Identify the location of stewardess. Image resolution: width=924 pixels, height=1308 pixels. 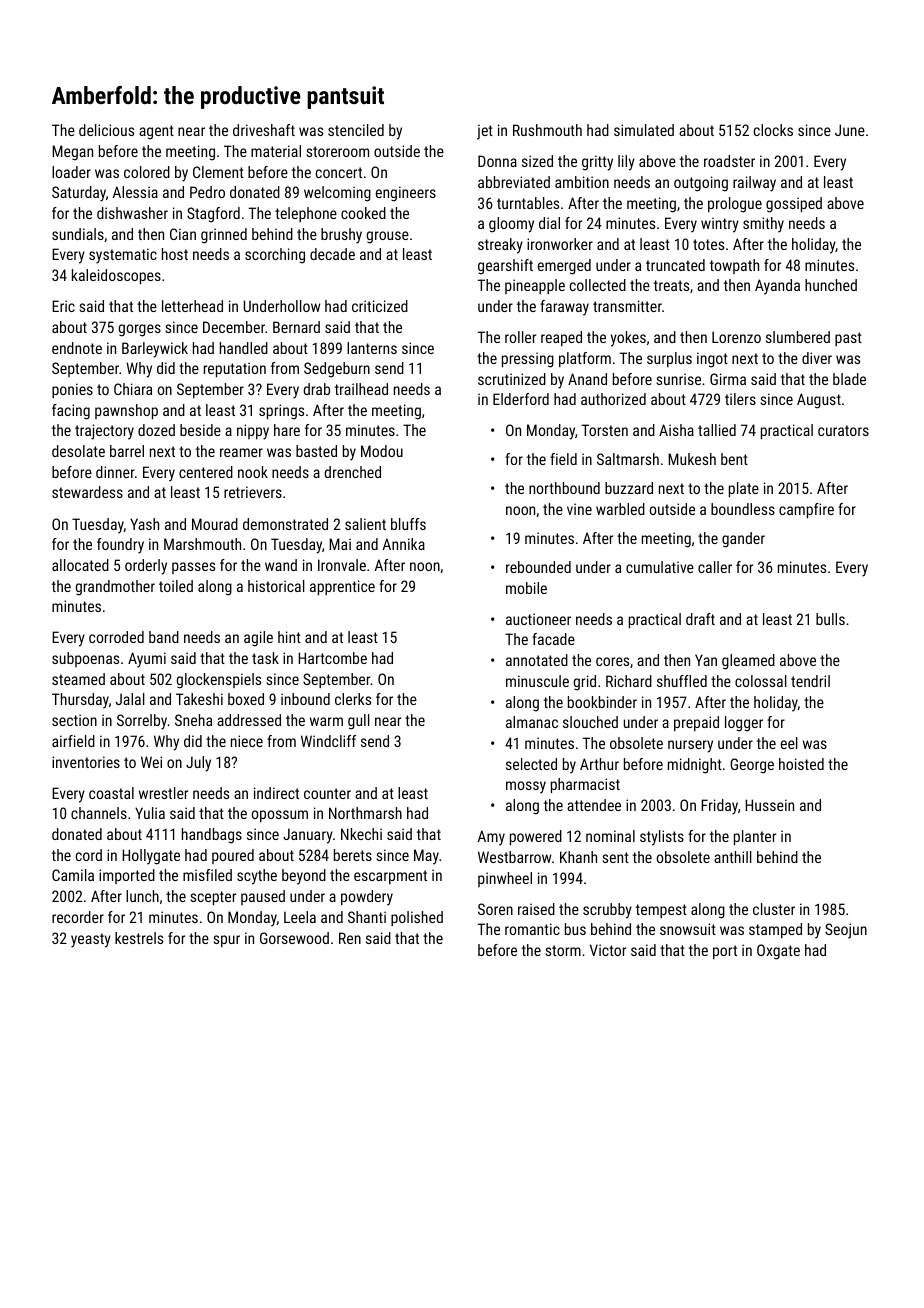
(87, 492).
